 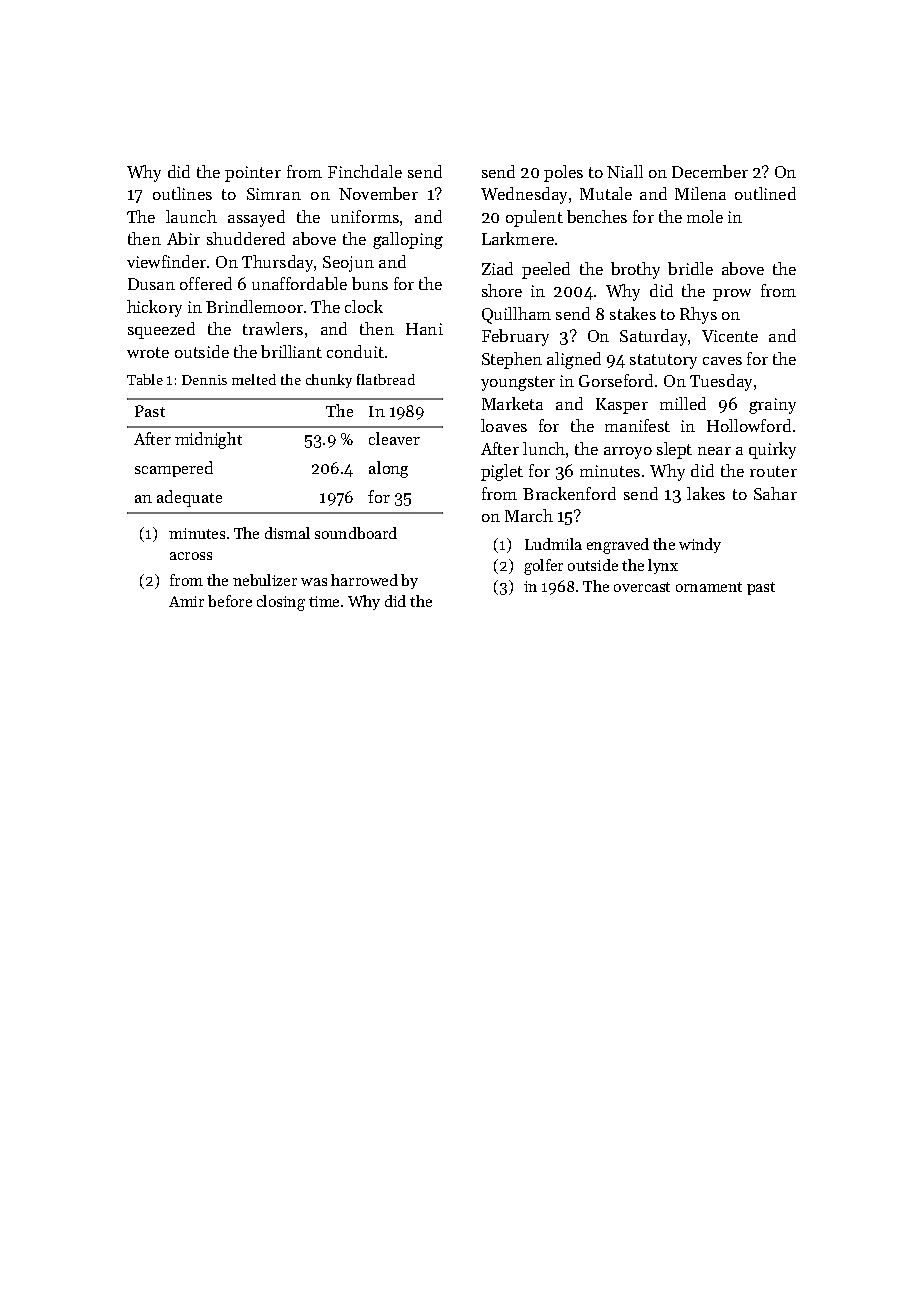 What do you see at coordinates (700, 193) in the screenshot?
I see `Milena` at bounding box center [700, 193].
